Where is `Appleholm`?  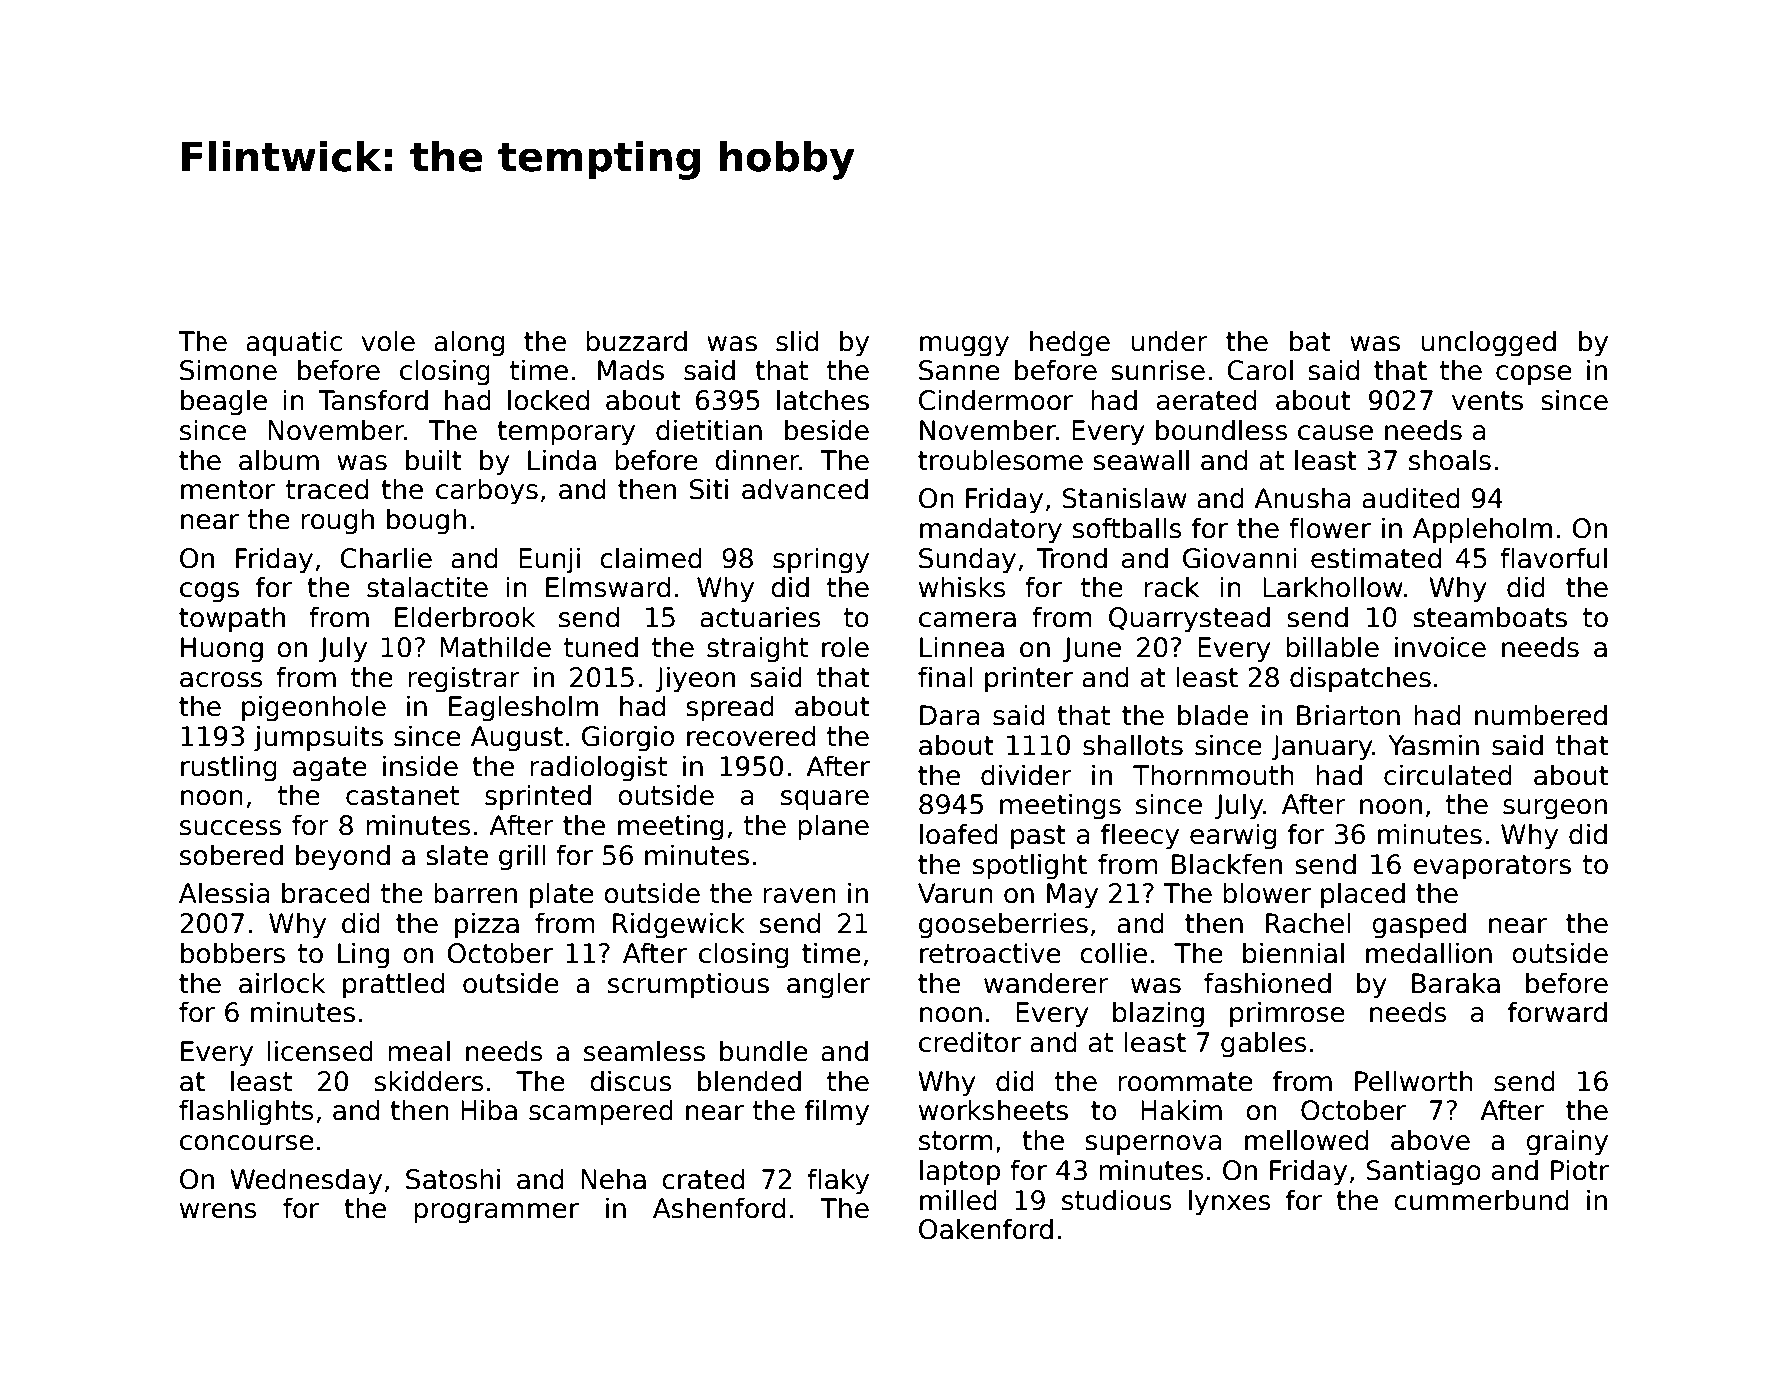
Appleholm is located at coordinates (1482, 530).
